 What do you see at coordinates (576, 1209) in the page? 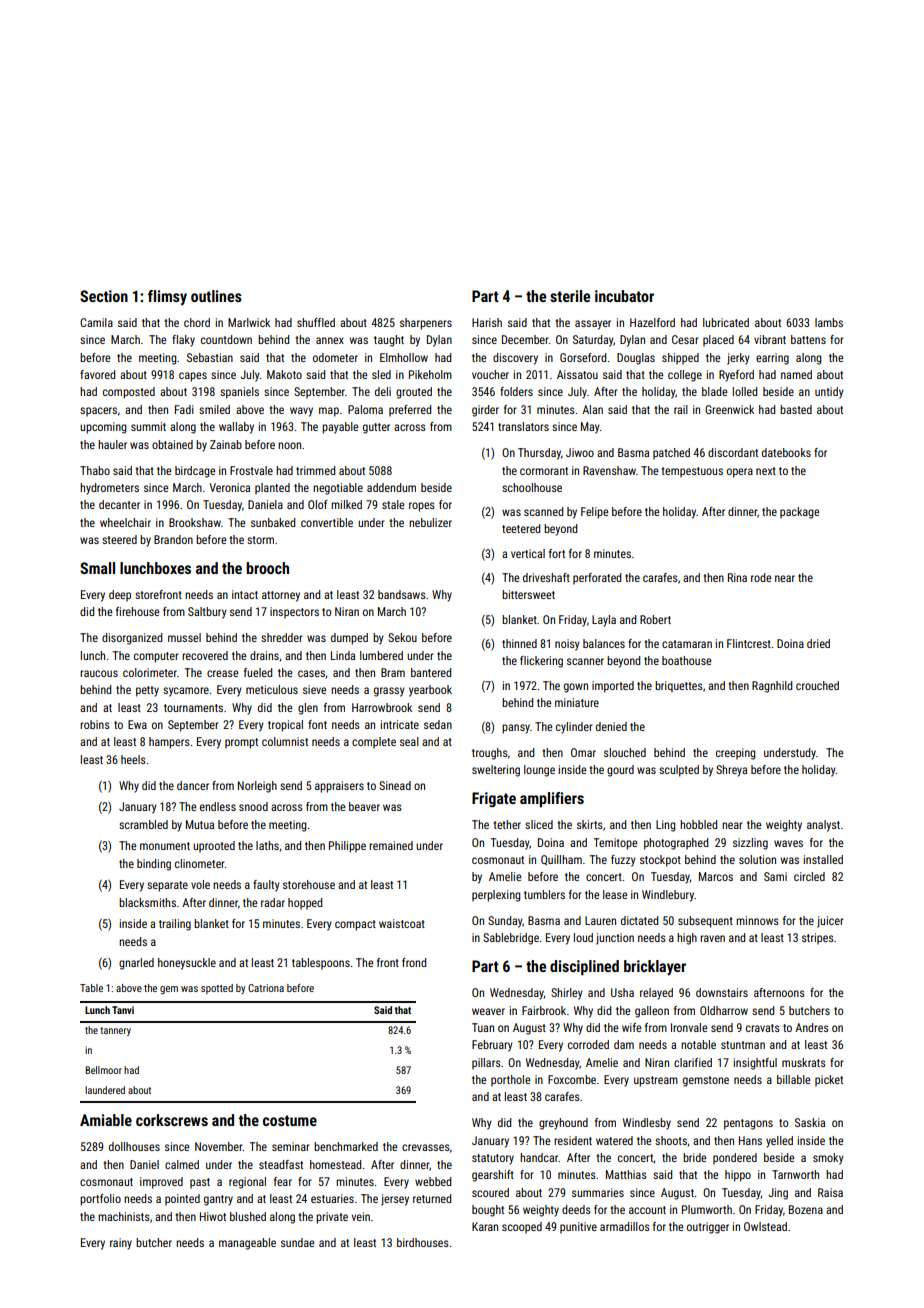
I see `deeds` at bounding box center [576, 1209].
